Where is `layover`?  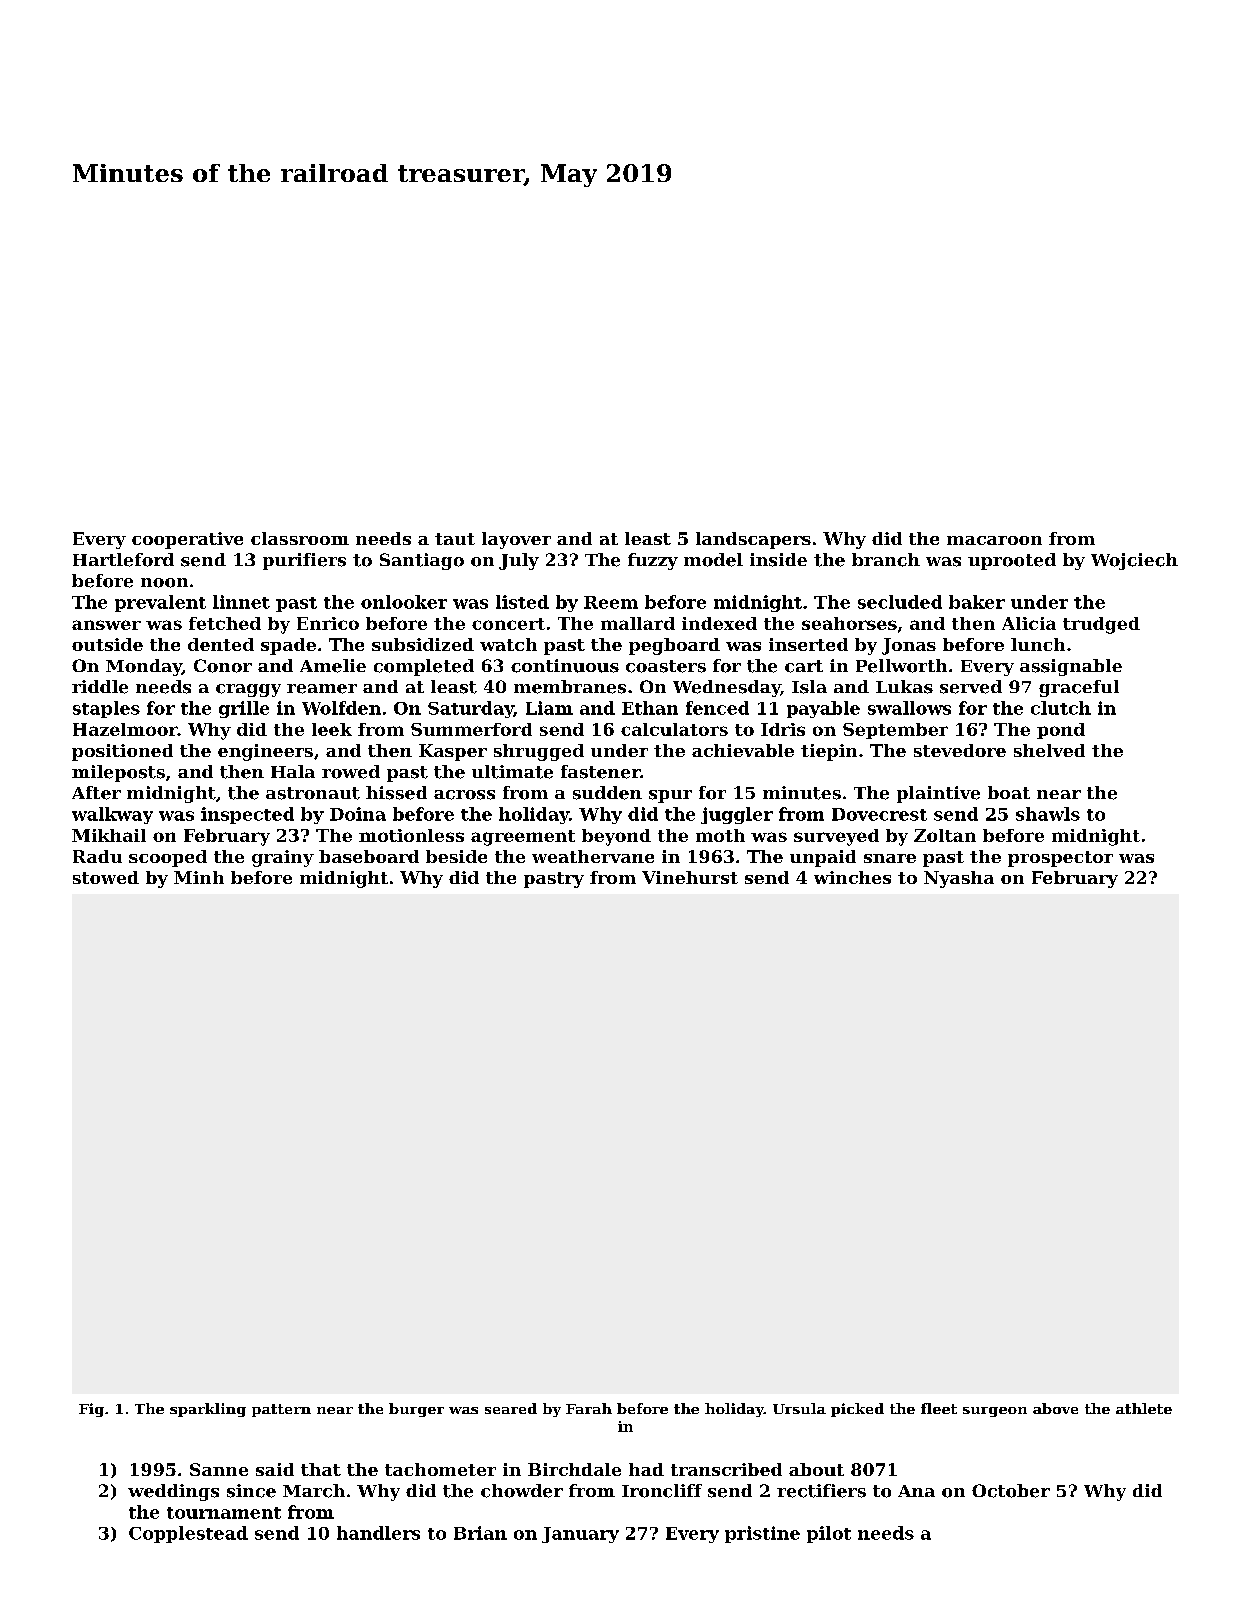 layover is located at coordinates (516, 540).
